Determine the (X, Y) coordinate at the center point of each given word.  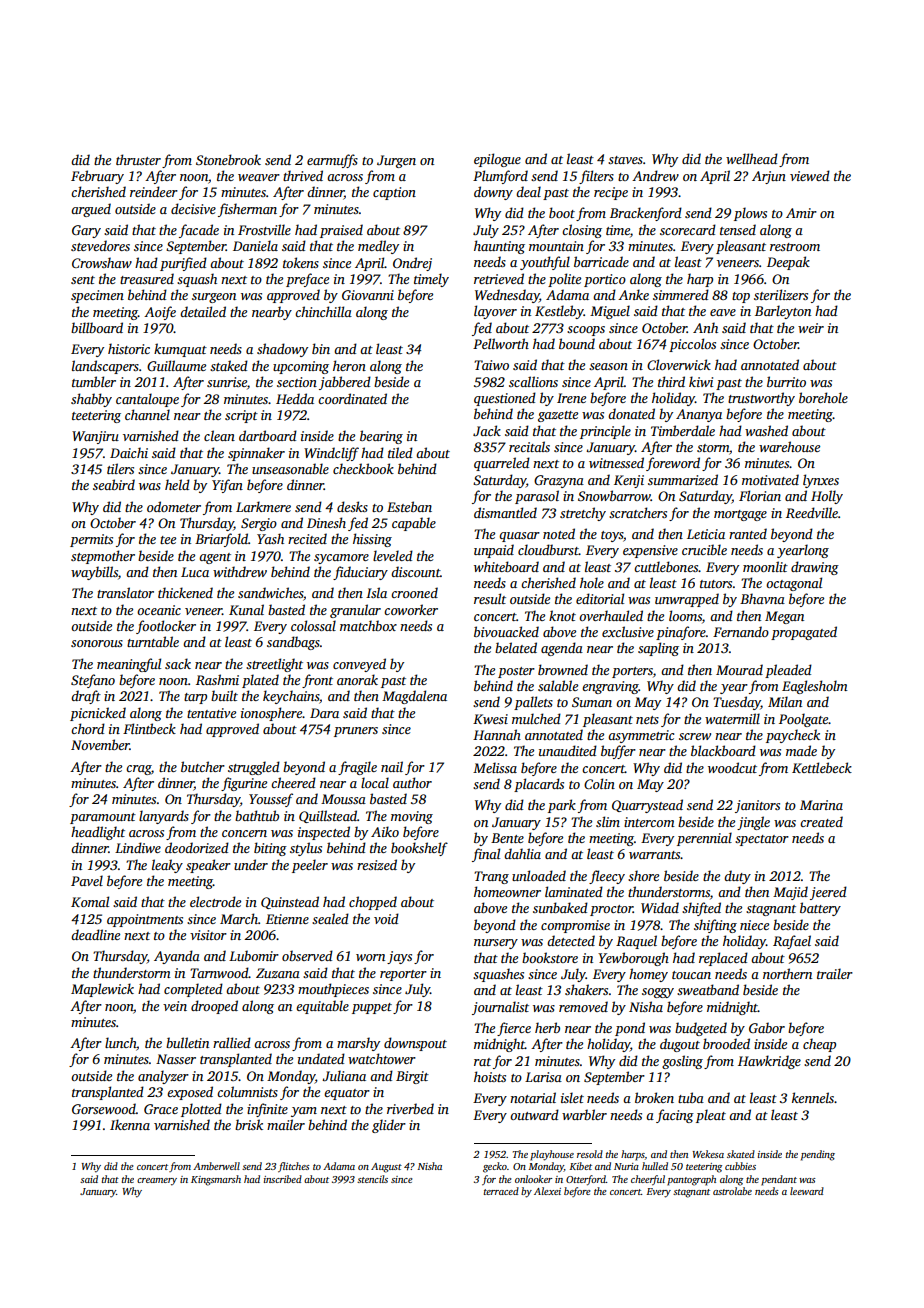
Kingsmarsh (216, 1180)
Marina (821, 805)
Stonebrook (228, 159)
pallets (533, 703)
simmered (681, 294)
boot (562, 212)
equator (347, 1094)
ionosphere (271, 714)
